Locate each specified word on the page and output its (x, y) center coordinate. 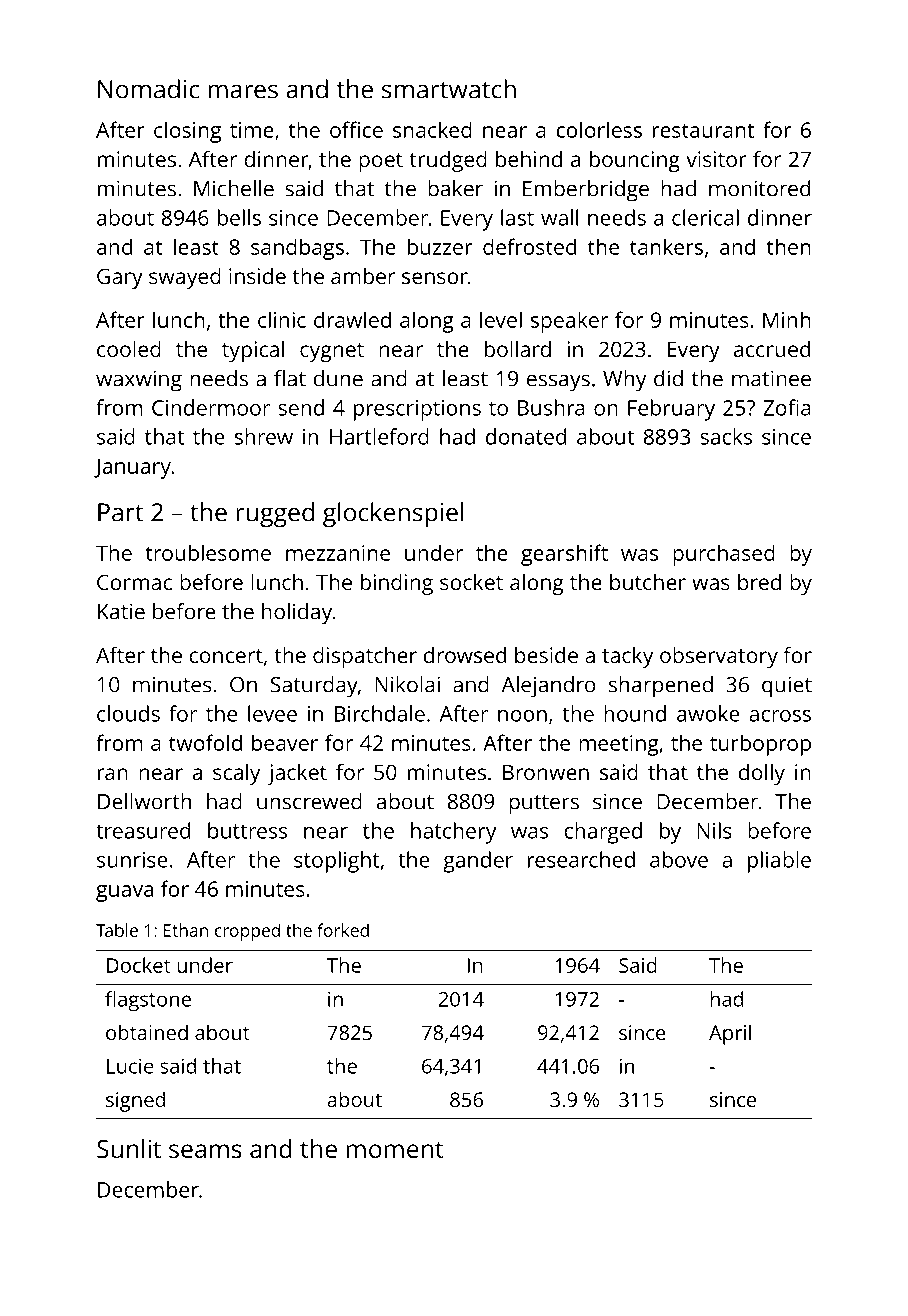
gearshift (564, 555)
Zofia (787, 407)
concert (226, 656)
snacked (432, 129)
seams (205, 1151)
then (788, 246)
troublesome (208, 552)
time (252, 130)
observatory (719, 657)
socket (471, 582)
